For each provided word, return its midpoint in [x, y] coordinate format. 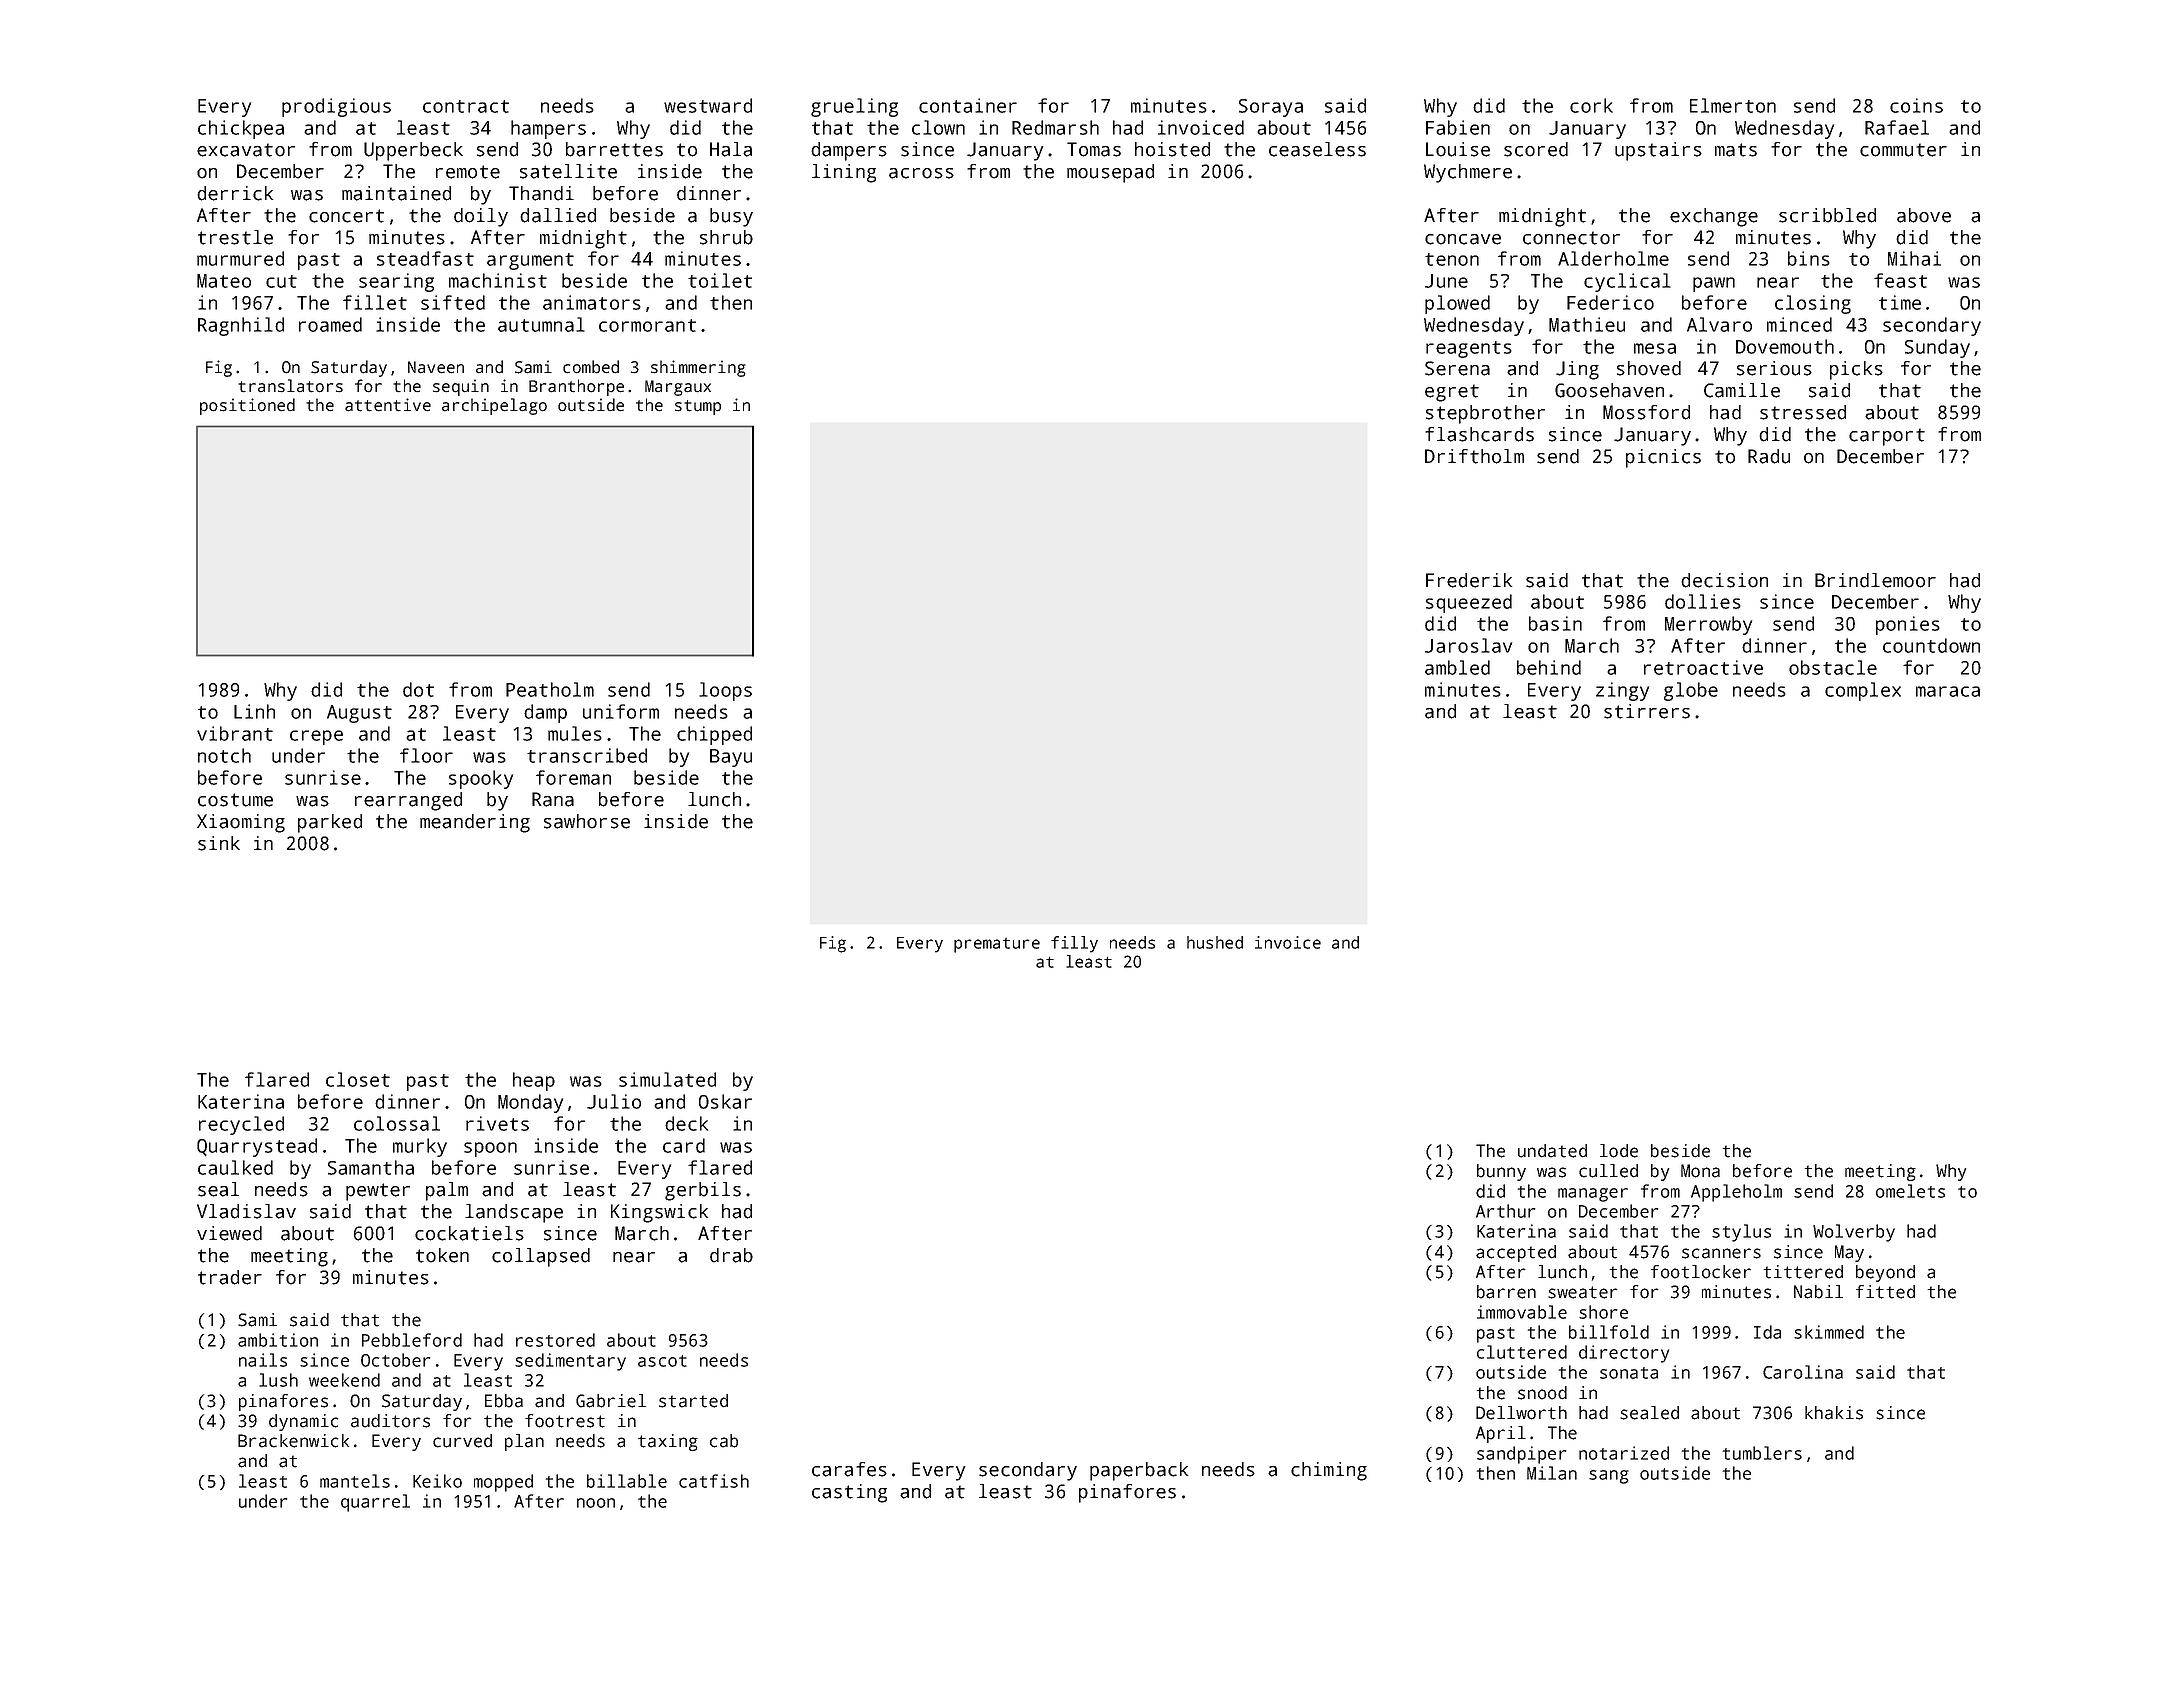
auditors [390, 1421]
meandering [475, 823]
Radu [1769, 456]
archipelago [494, 406]
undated [1552, 1151]
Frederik [1469, 580]
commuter [1903, 150]
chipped [714, 735]
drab [731, 1255]
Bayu [731, 758]
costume [235, 800]
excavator [246, 150]
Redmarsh [1055, 127]
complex [1863, 691]
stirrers [1647, 711]
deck [686, 1123]
